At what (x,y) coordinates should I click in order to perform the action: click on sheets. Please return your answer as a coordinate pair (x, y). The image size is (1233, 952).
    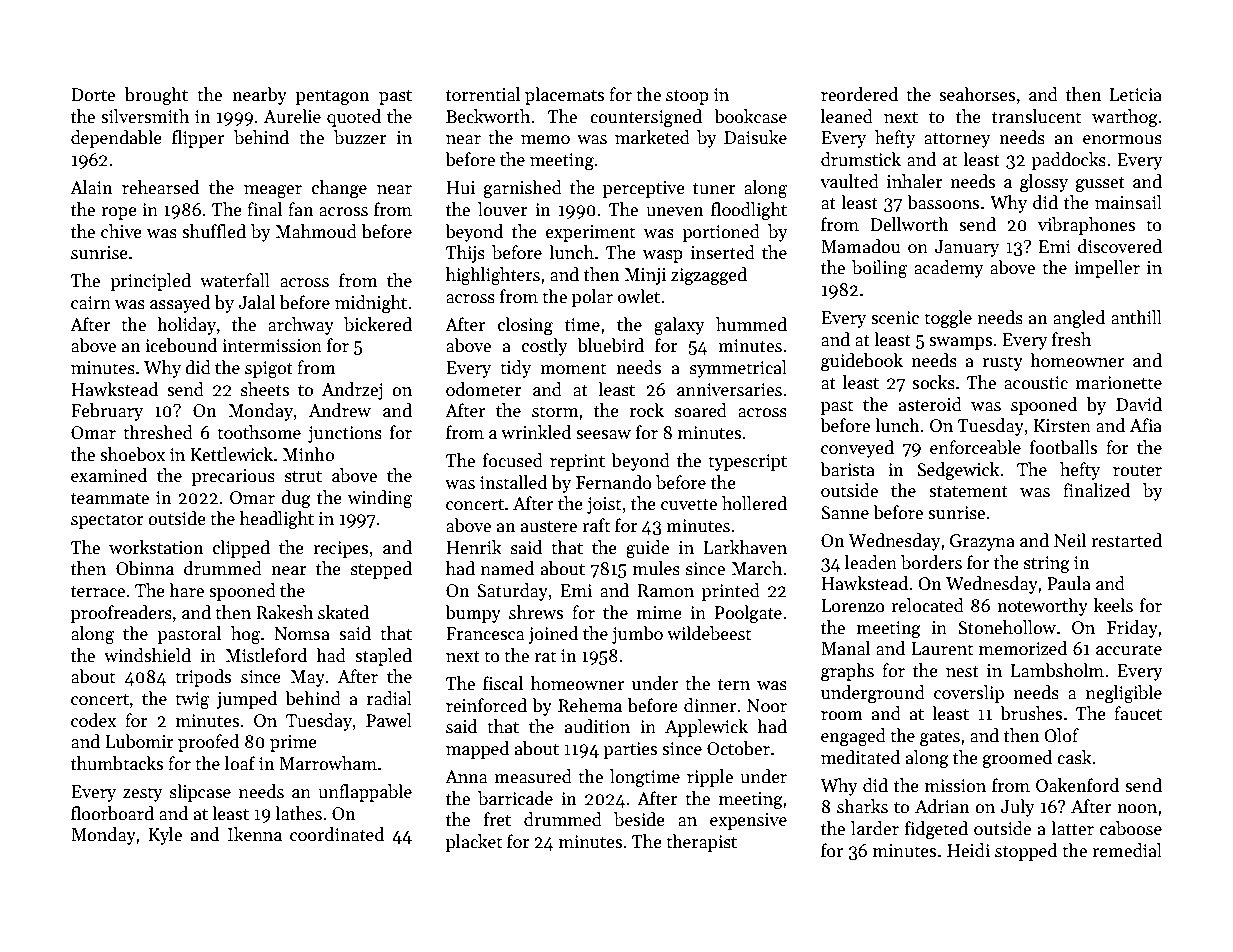
    Looking at the image, I should click on (265, 389).
